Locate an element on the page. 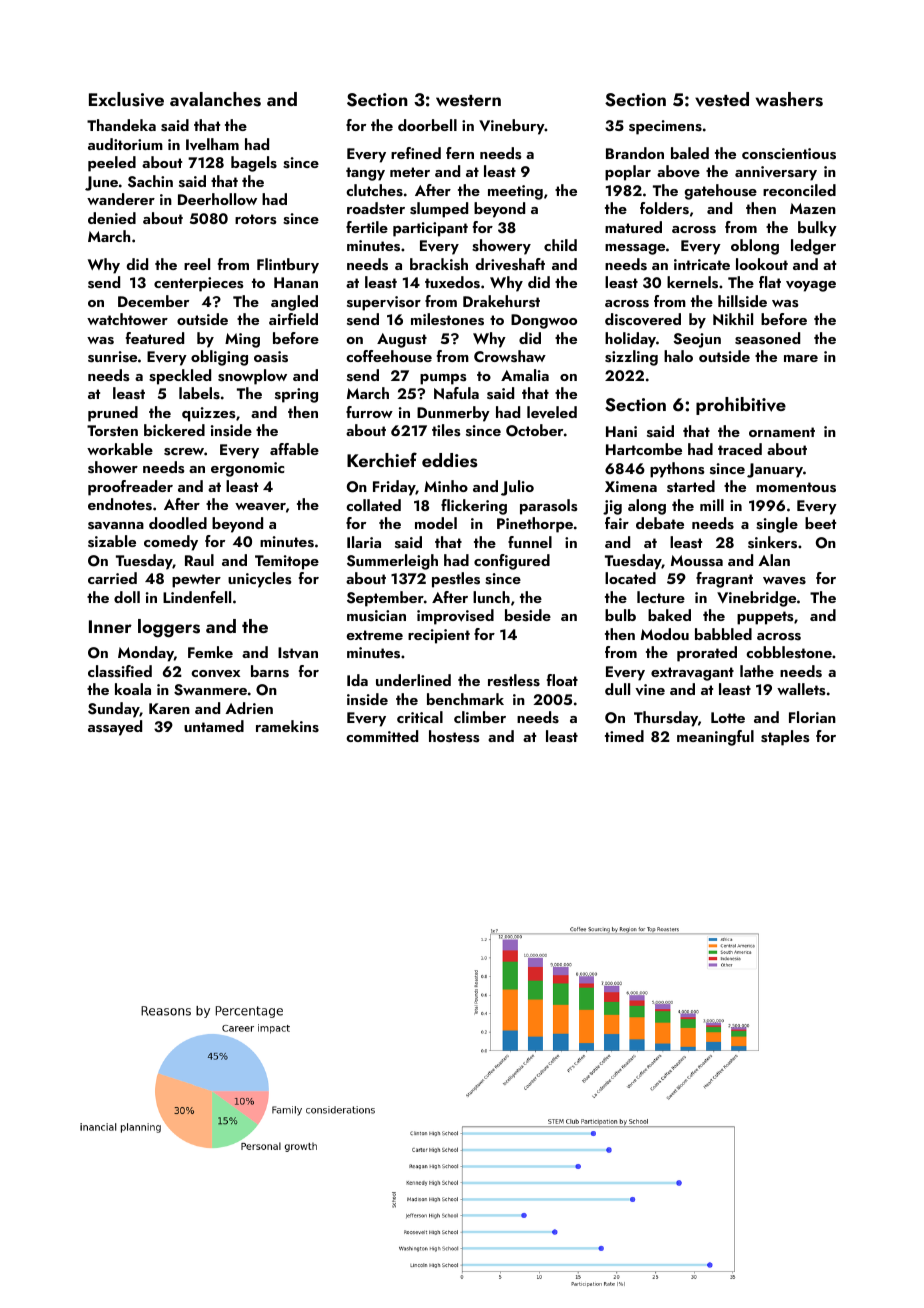  Ivelham is located at coordinates (212, 144).
